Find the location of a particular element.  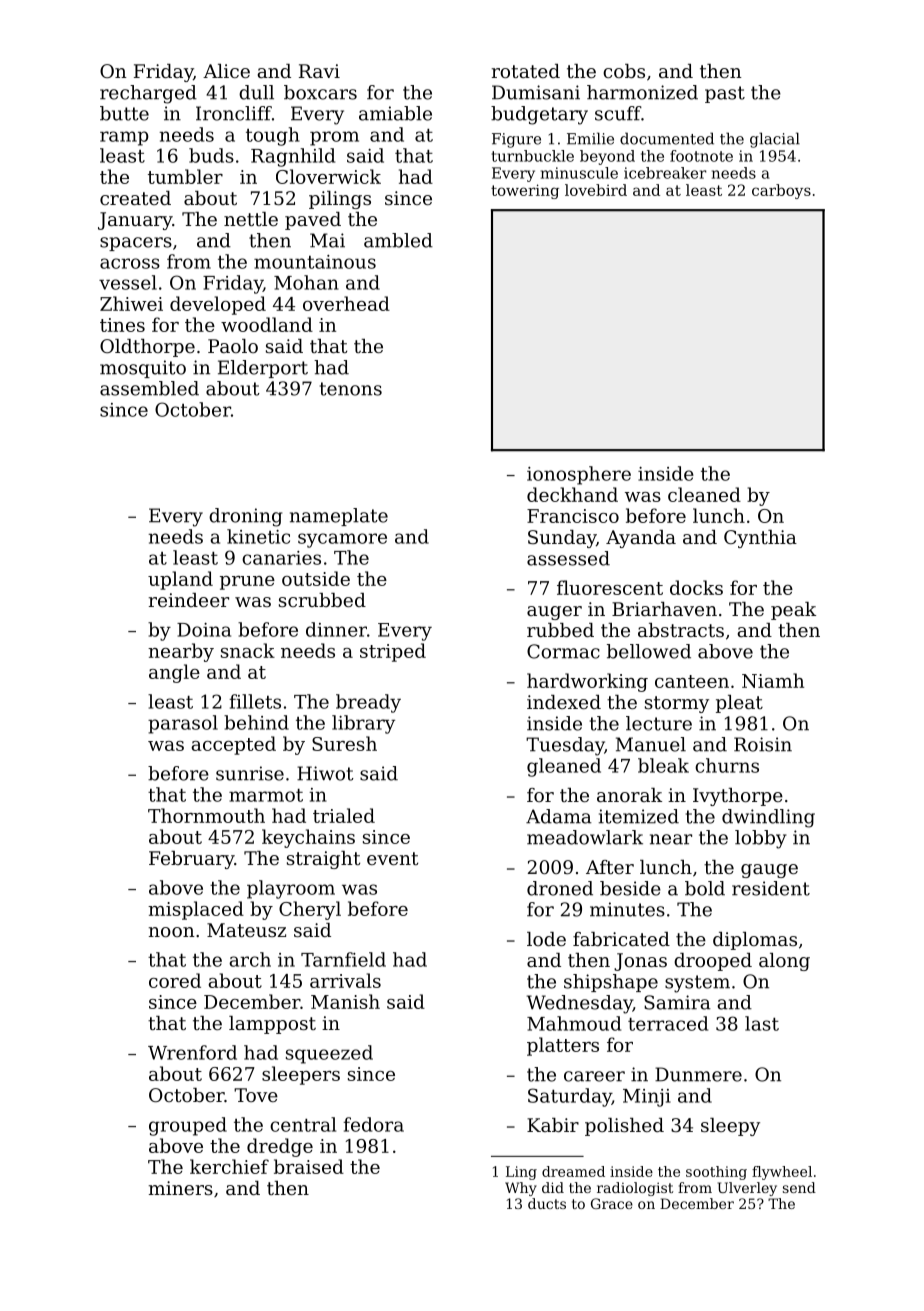

recharged is located at coordinates (148, 94).
